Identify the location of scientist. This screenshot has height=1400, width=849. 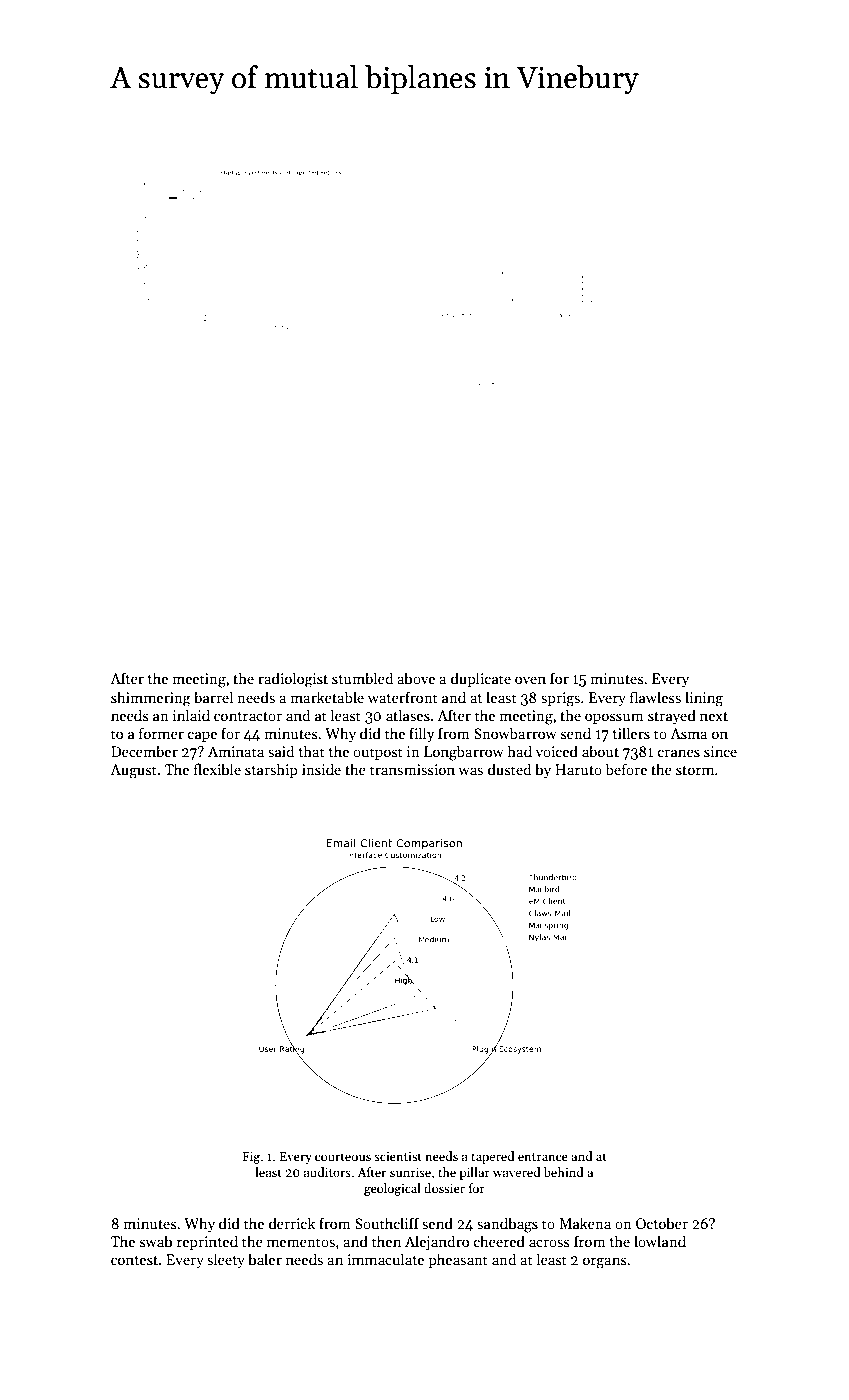
(398, 1156).
